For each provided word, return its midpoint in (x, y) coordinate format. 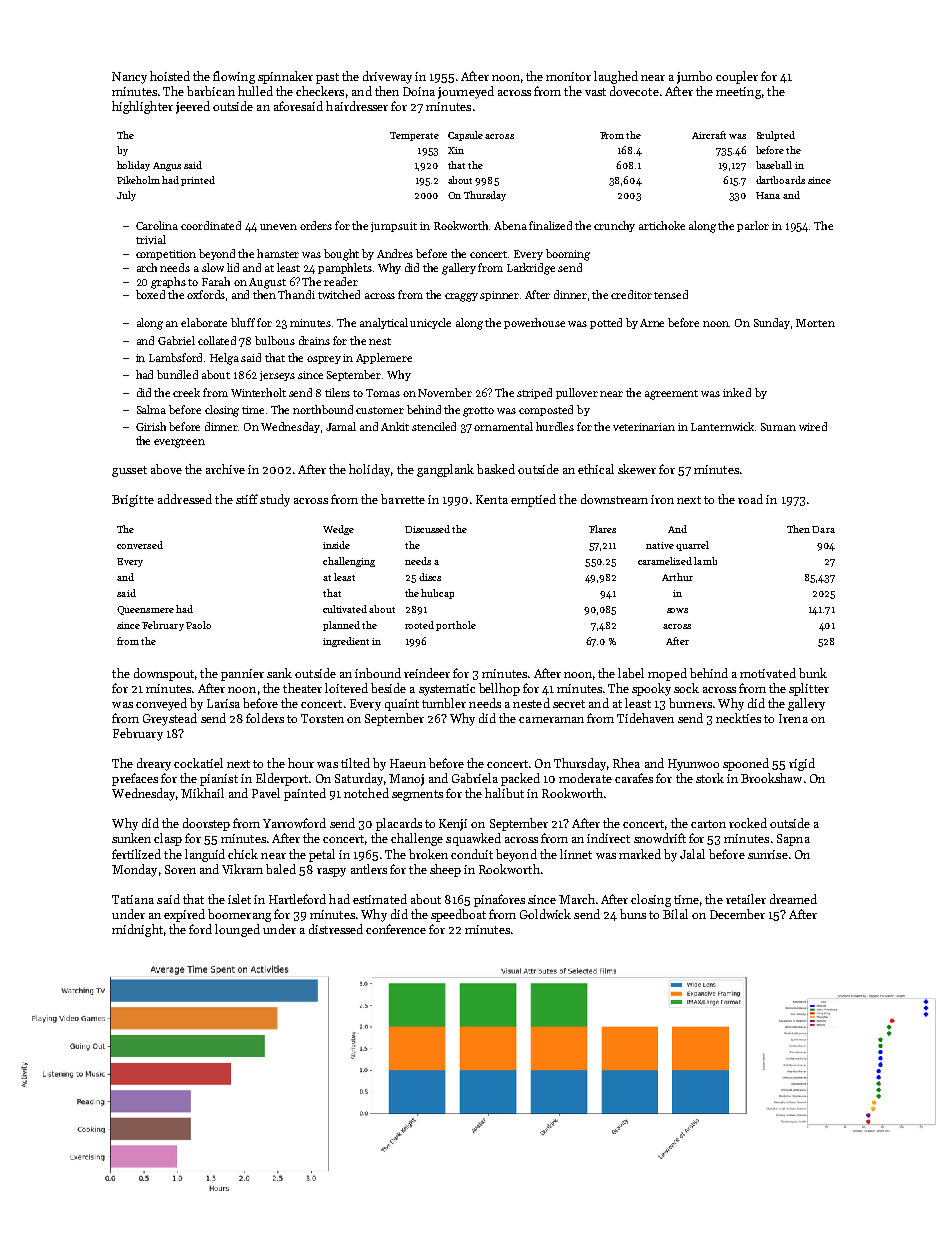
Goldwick (545, 914)
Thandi (296, 294)
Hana (768, 195)
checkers (320, 91)
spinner (499, 296)
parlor (753, 226)
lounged (237, 930)
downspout (164, 674)
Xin (456, 150)
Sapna (793, 840)
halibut (504, 793)
